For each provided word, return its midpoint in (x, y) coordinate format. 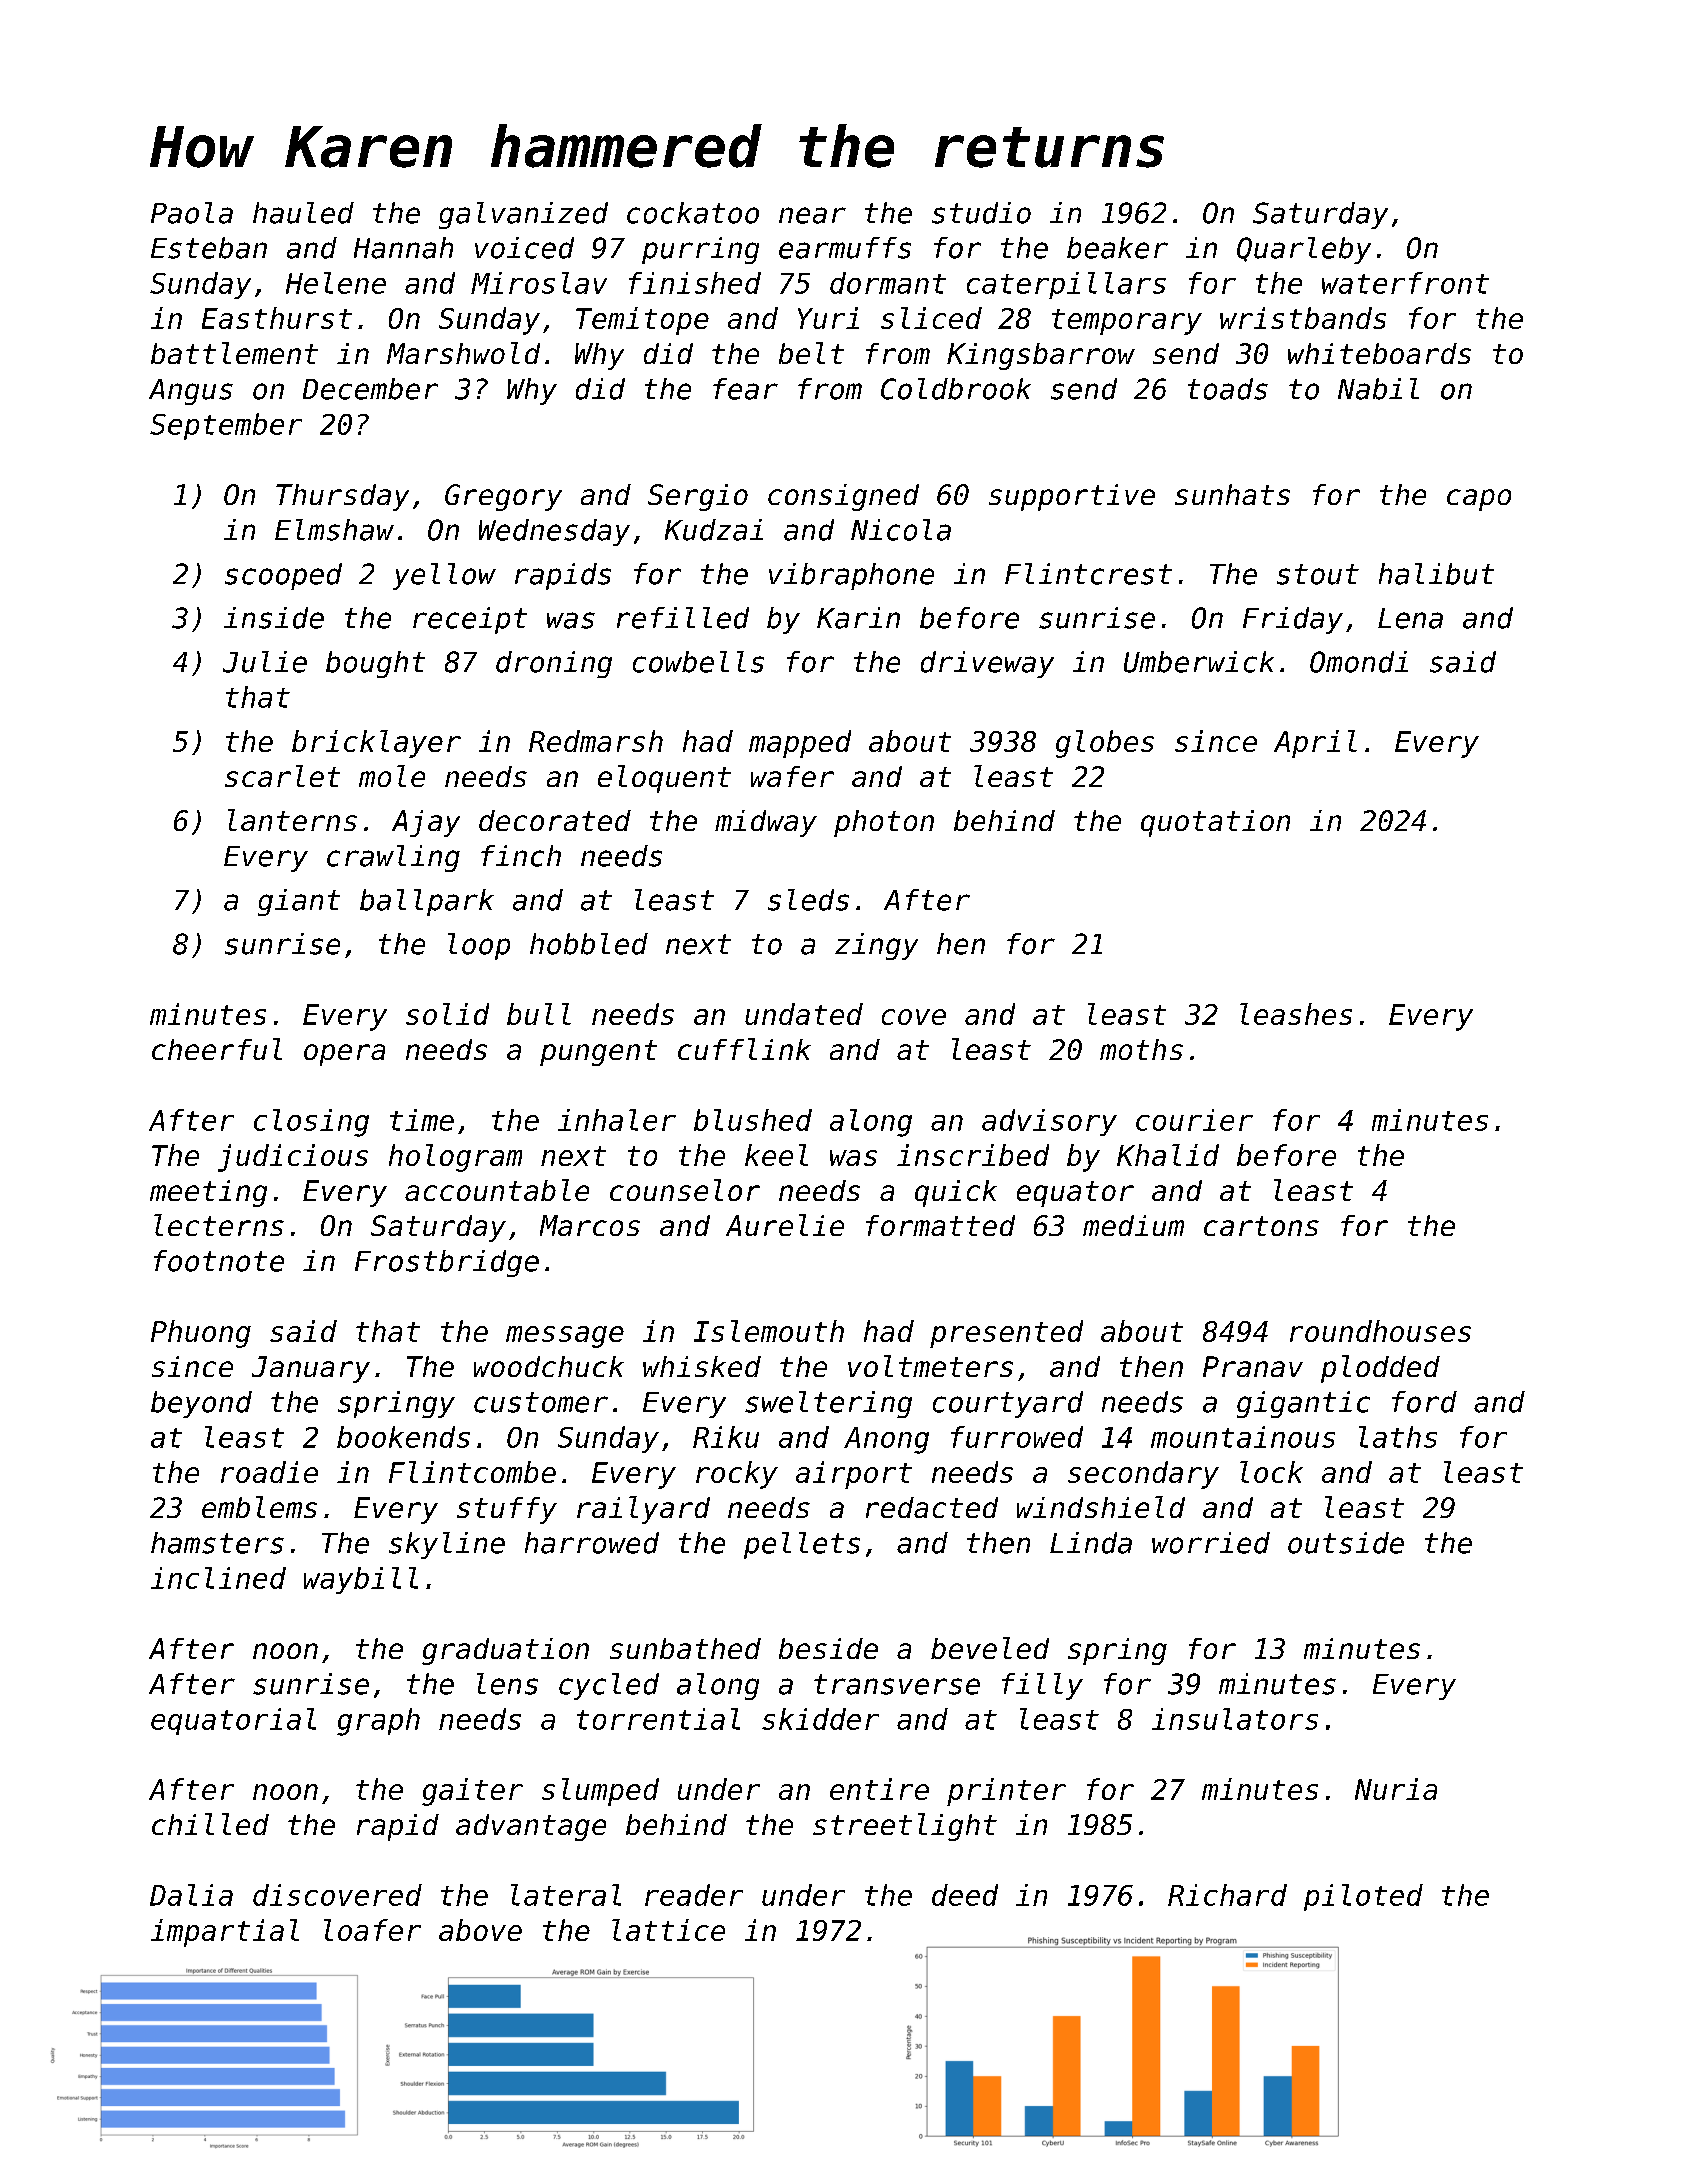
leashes (1296, 1014)
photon (884, 823)
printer (1006, 1792)
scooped (283, 576)
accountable (497, 1190)
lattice (668, 1930)
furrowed (1017, 1437)
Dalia (191, 1895)
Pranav (1253, 1366)
